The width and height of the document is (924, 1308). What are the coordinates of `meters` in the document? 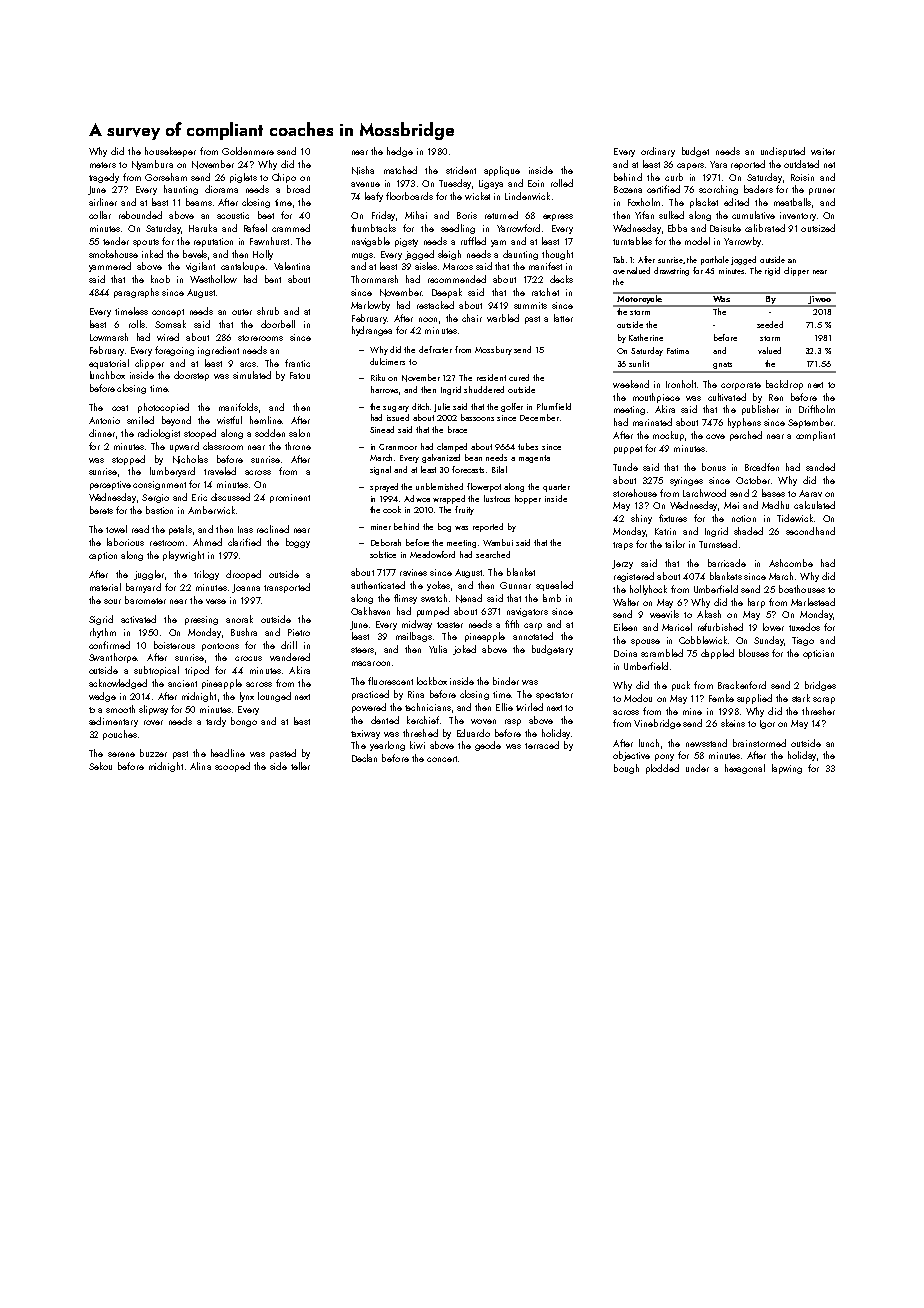 It's located at (103, 165).
